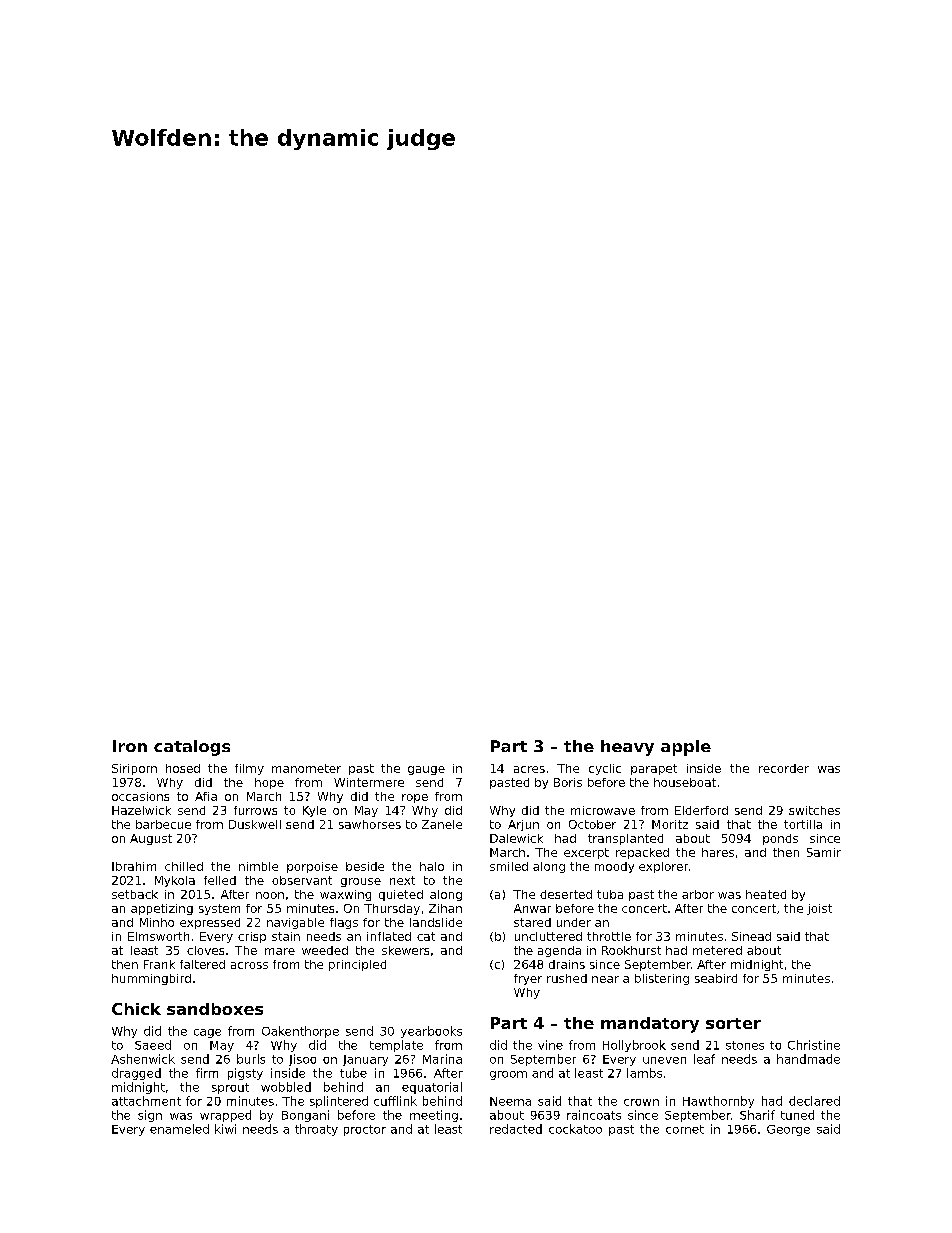 This document has width=952, height=1233. What do you see at coordinates (151, 839) in the document?
I see `August` at bounding box center [151, 839].
